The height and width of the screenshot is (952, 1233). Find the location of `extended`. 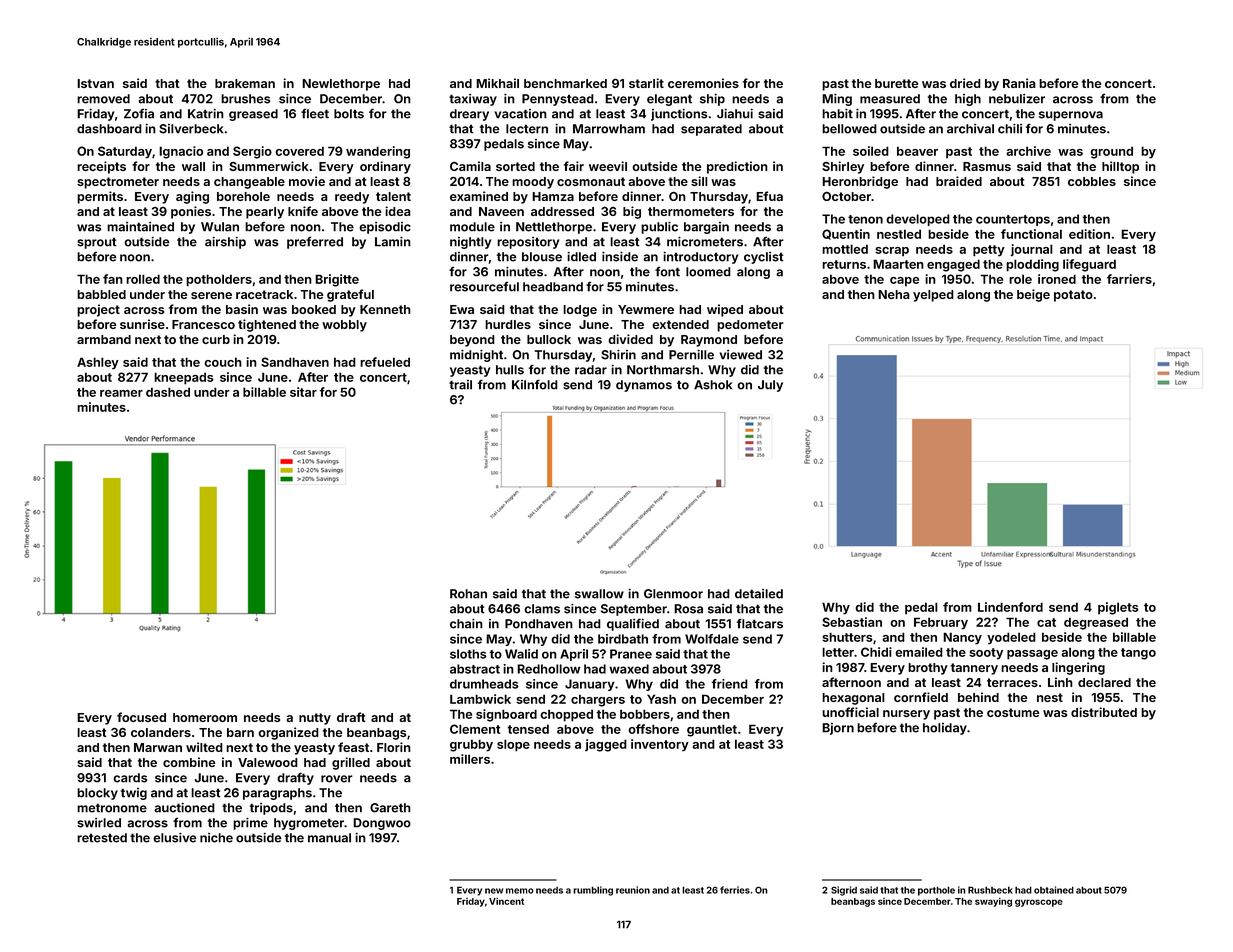

extended is located at coordinates (680, 324).
